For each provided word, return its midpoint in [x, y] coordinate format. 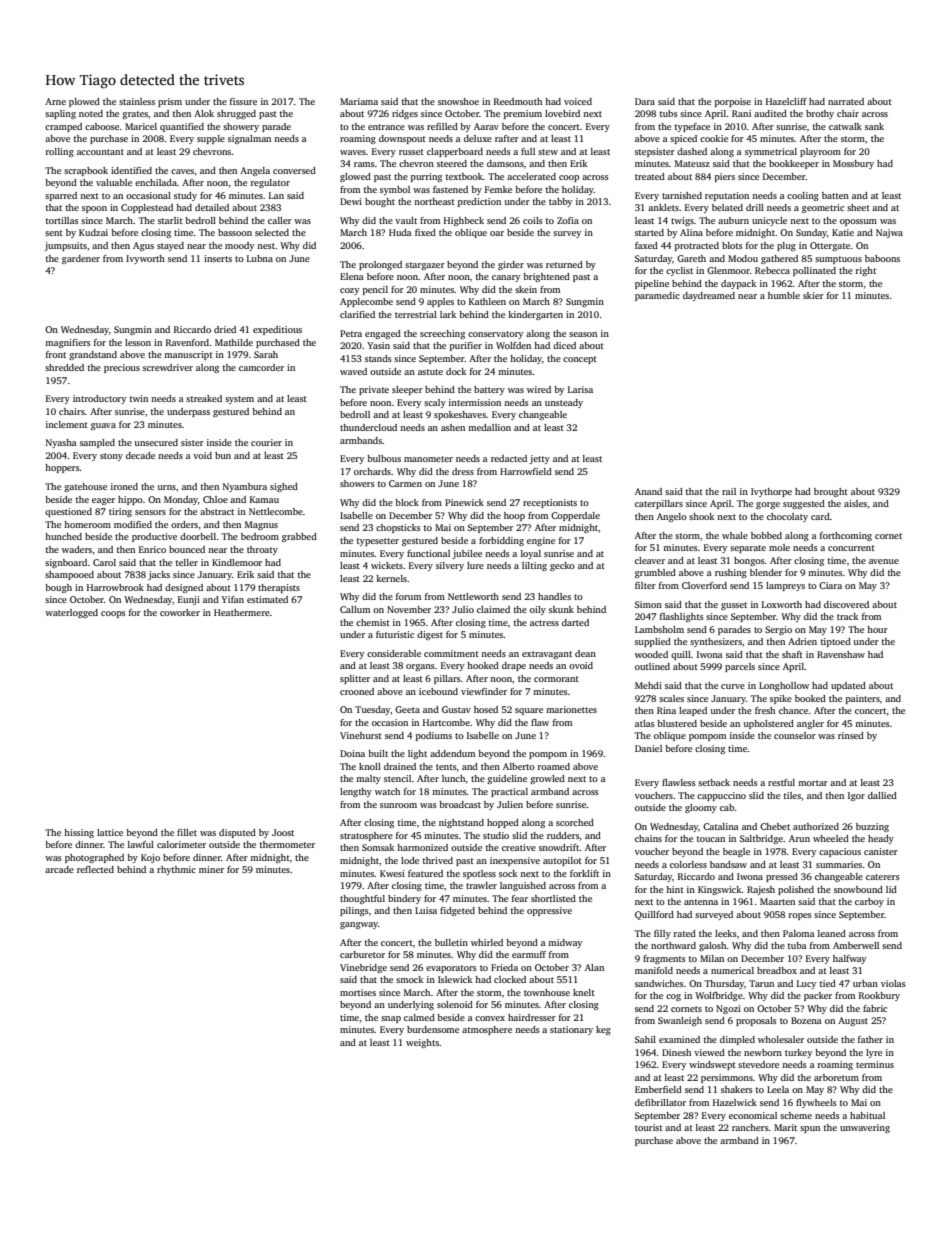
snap [391, 1019]
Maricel [141, 126]
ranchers [750, 1127]
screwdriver [168, 367]
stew [548, 152]
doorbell [198, 536]
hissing [79, 833]
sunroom [398, 805]
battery [489, 390]
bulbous [384, 458]
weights [422, 1043]
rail [729, 491]
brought [831, 492]
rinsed [851, 735]
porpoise [733, 102]
